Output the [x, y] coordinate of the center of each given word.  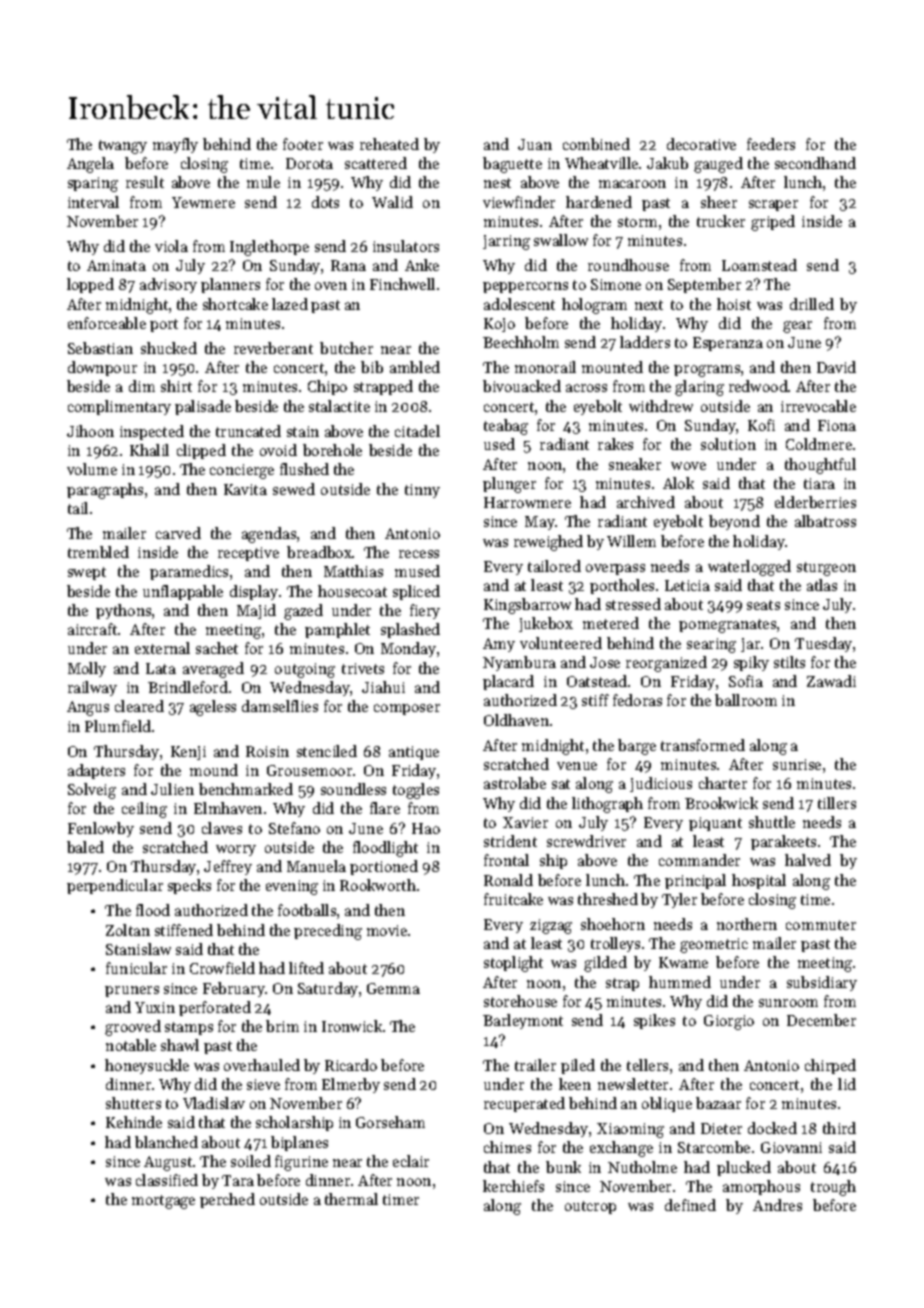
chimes [507, 1147]
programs [707, 371]
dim [142, 386]
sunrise [797, 764]
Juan [535, 144]
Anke [422, 265]
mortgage [163, 1202]
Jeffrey [228, 867]
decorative [701, 144]
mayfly [175, 145]
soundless [353, 789]
